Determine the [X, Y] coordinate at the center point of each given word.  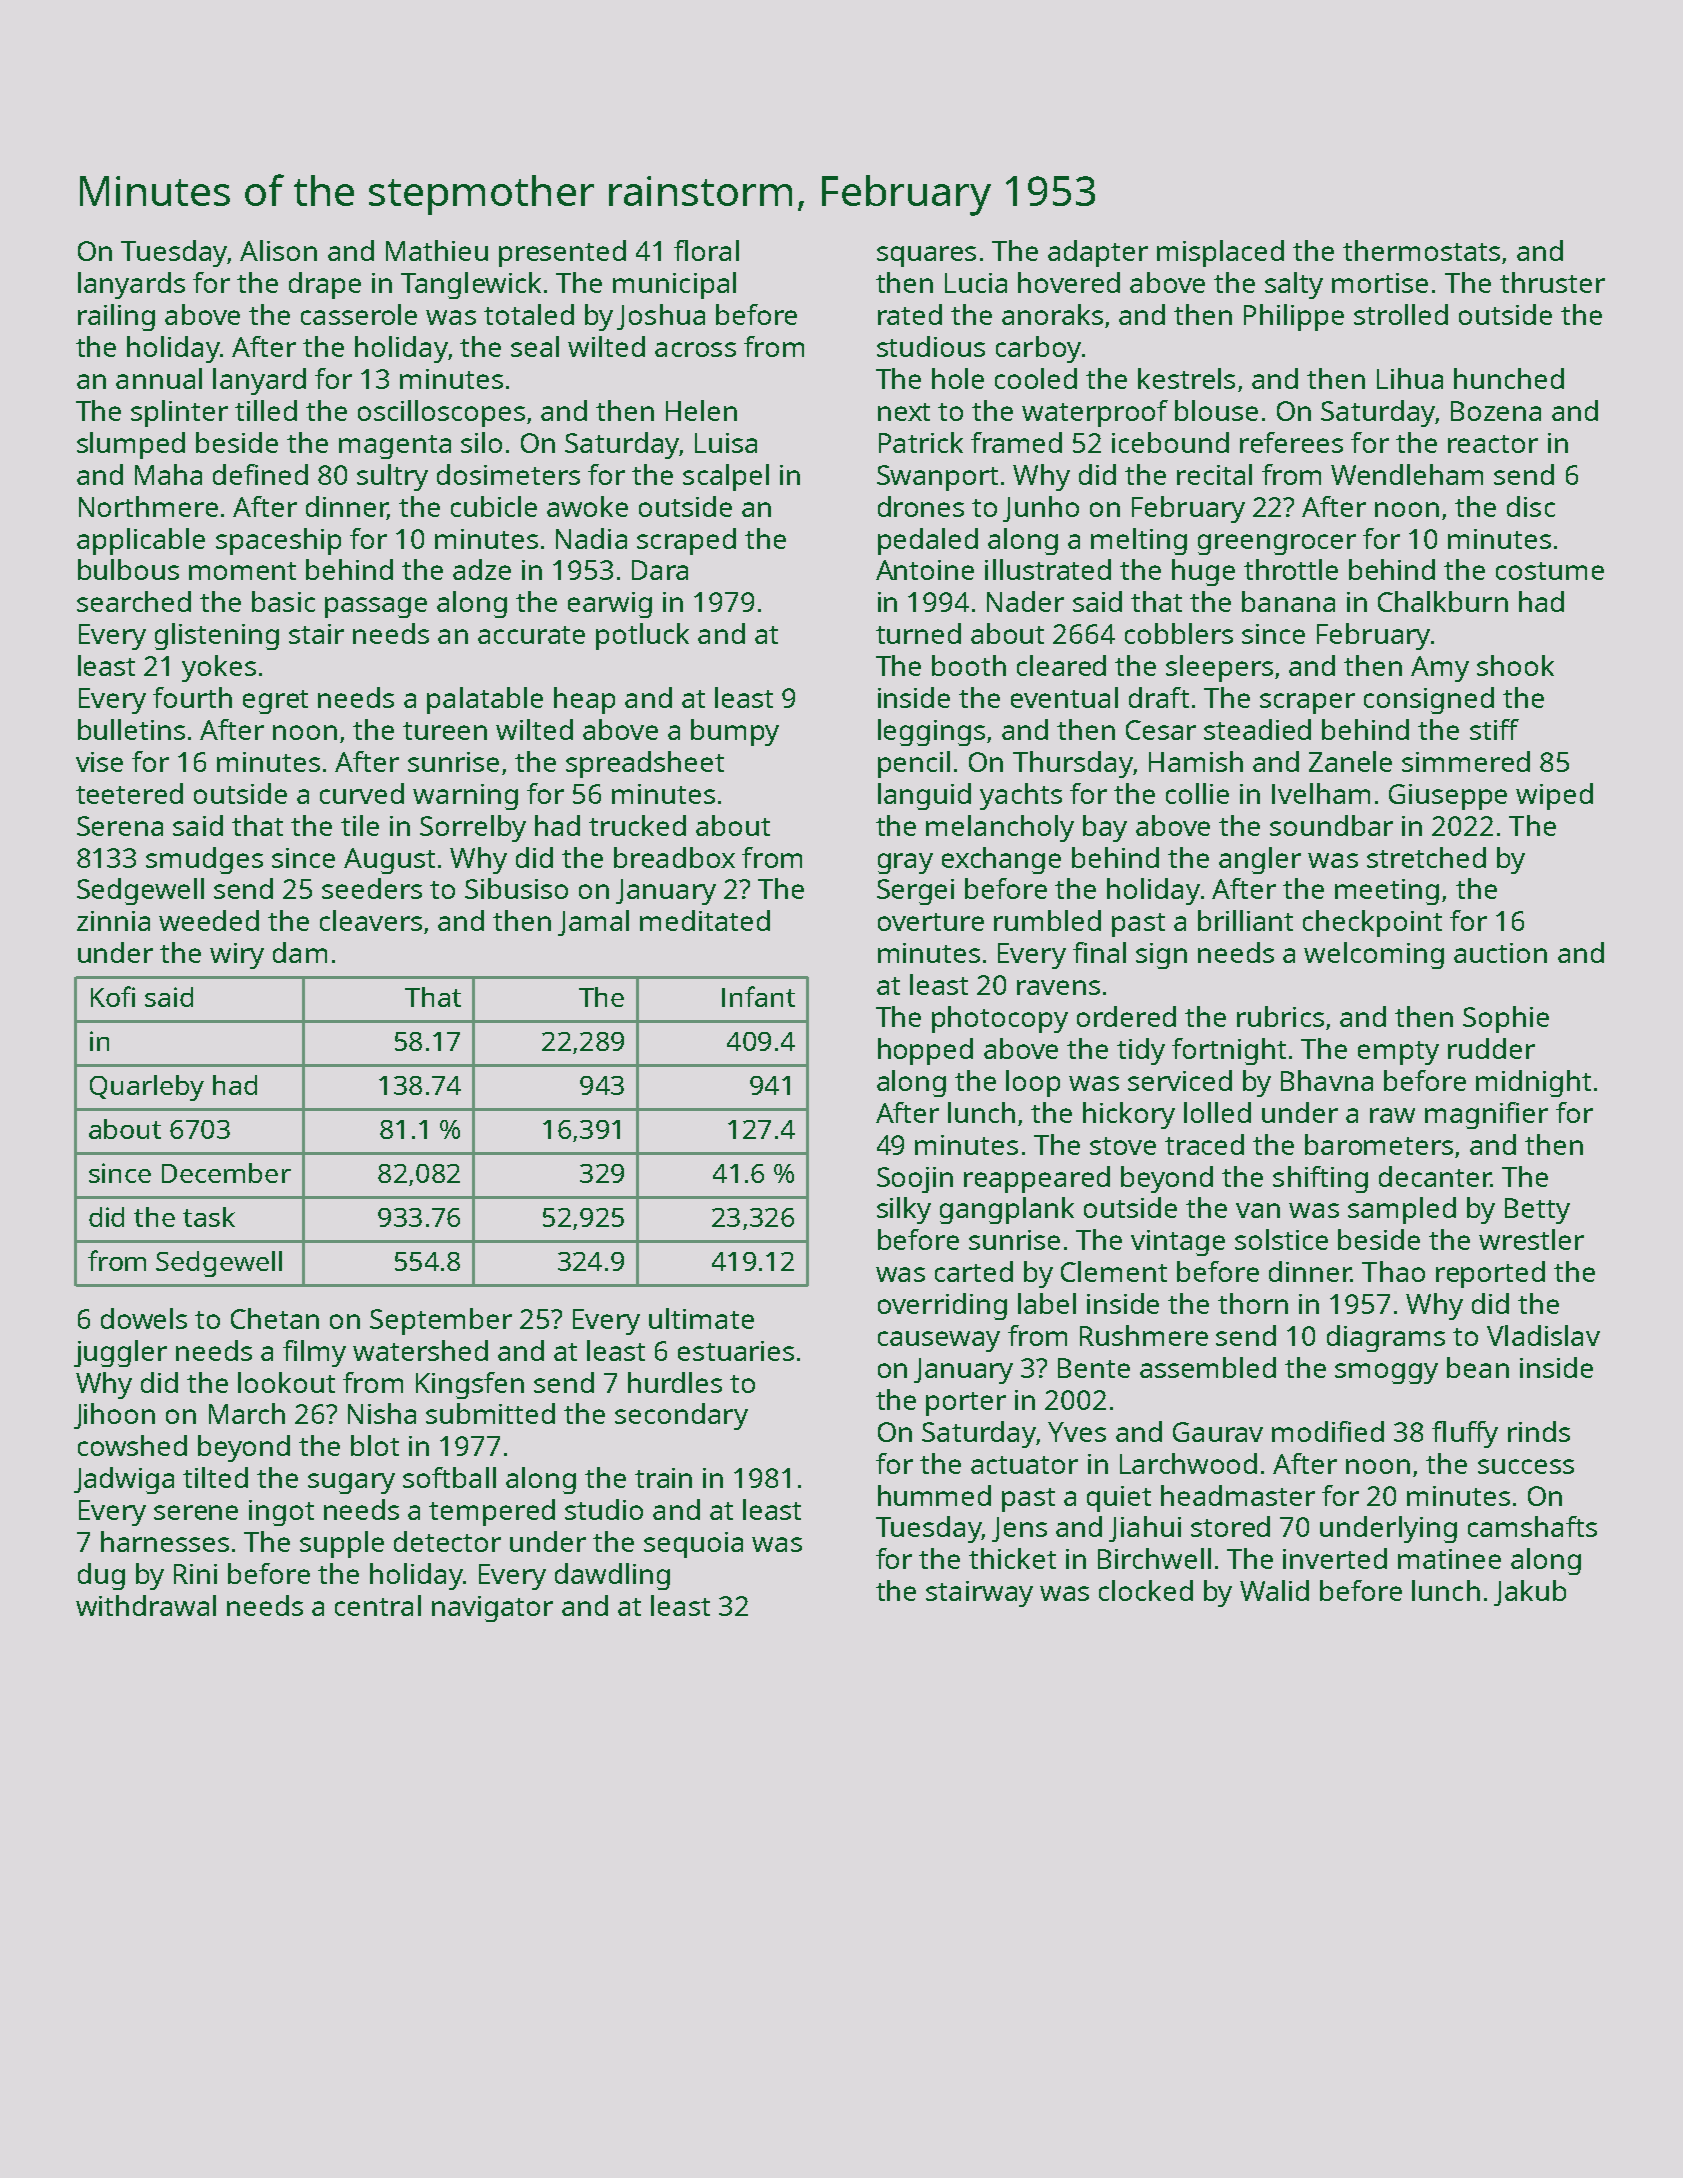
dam [300, 952]
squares [926, 256]
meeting [1387, 892]
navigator [492, 1609]
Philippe [1294, 317]
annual [159, 378]
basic [283, 601]
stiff [1494, 729]
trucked [637, 825]
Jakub [1530, 1593]
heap [584, 700]
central [378, 1605]
